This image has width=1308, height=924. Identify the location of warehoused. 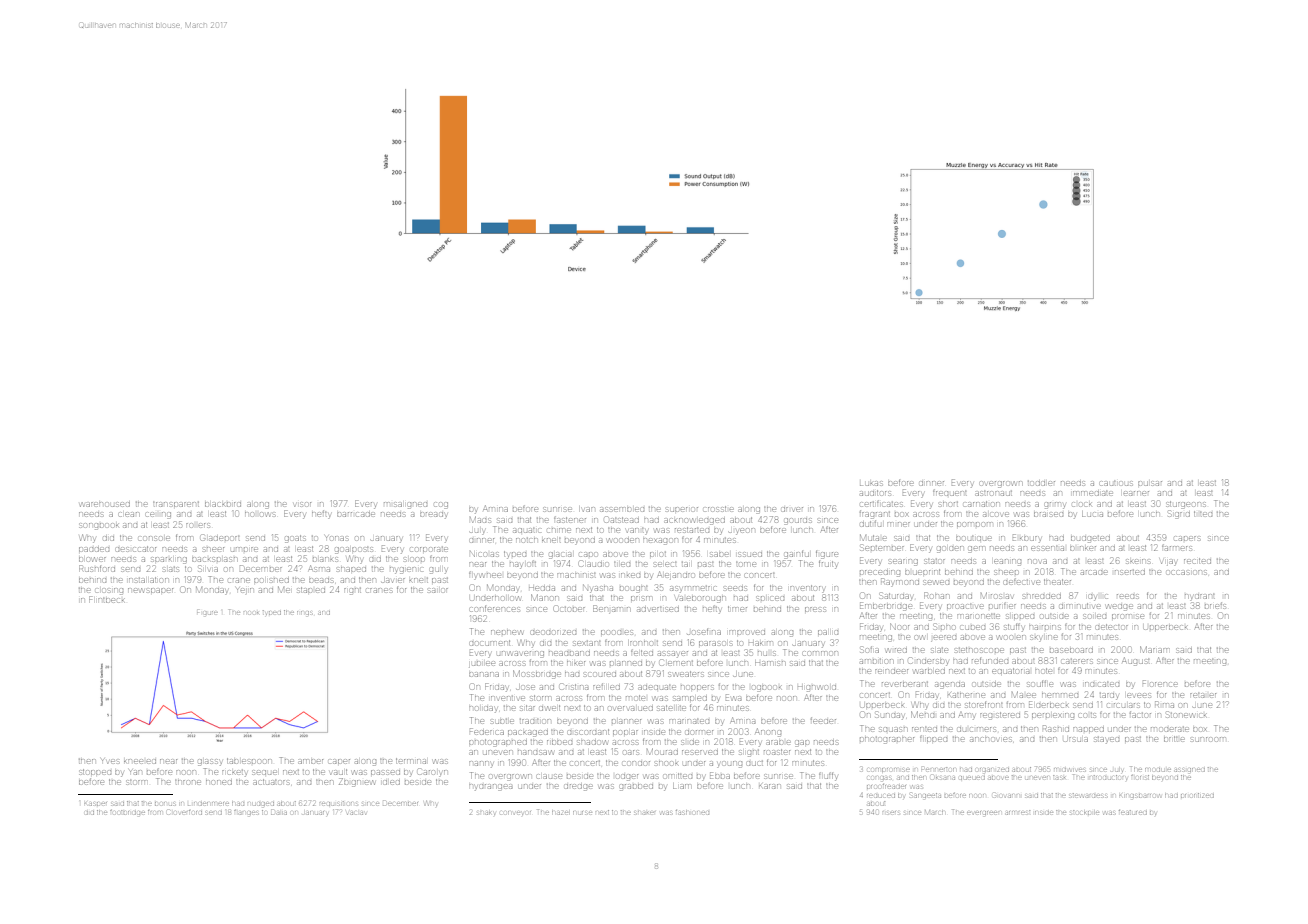
(105, 504).
